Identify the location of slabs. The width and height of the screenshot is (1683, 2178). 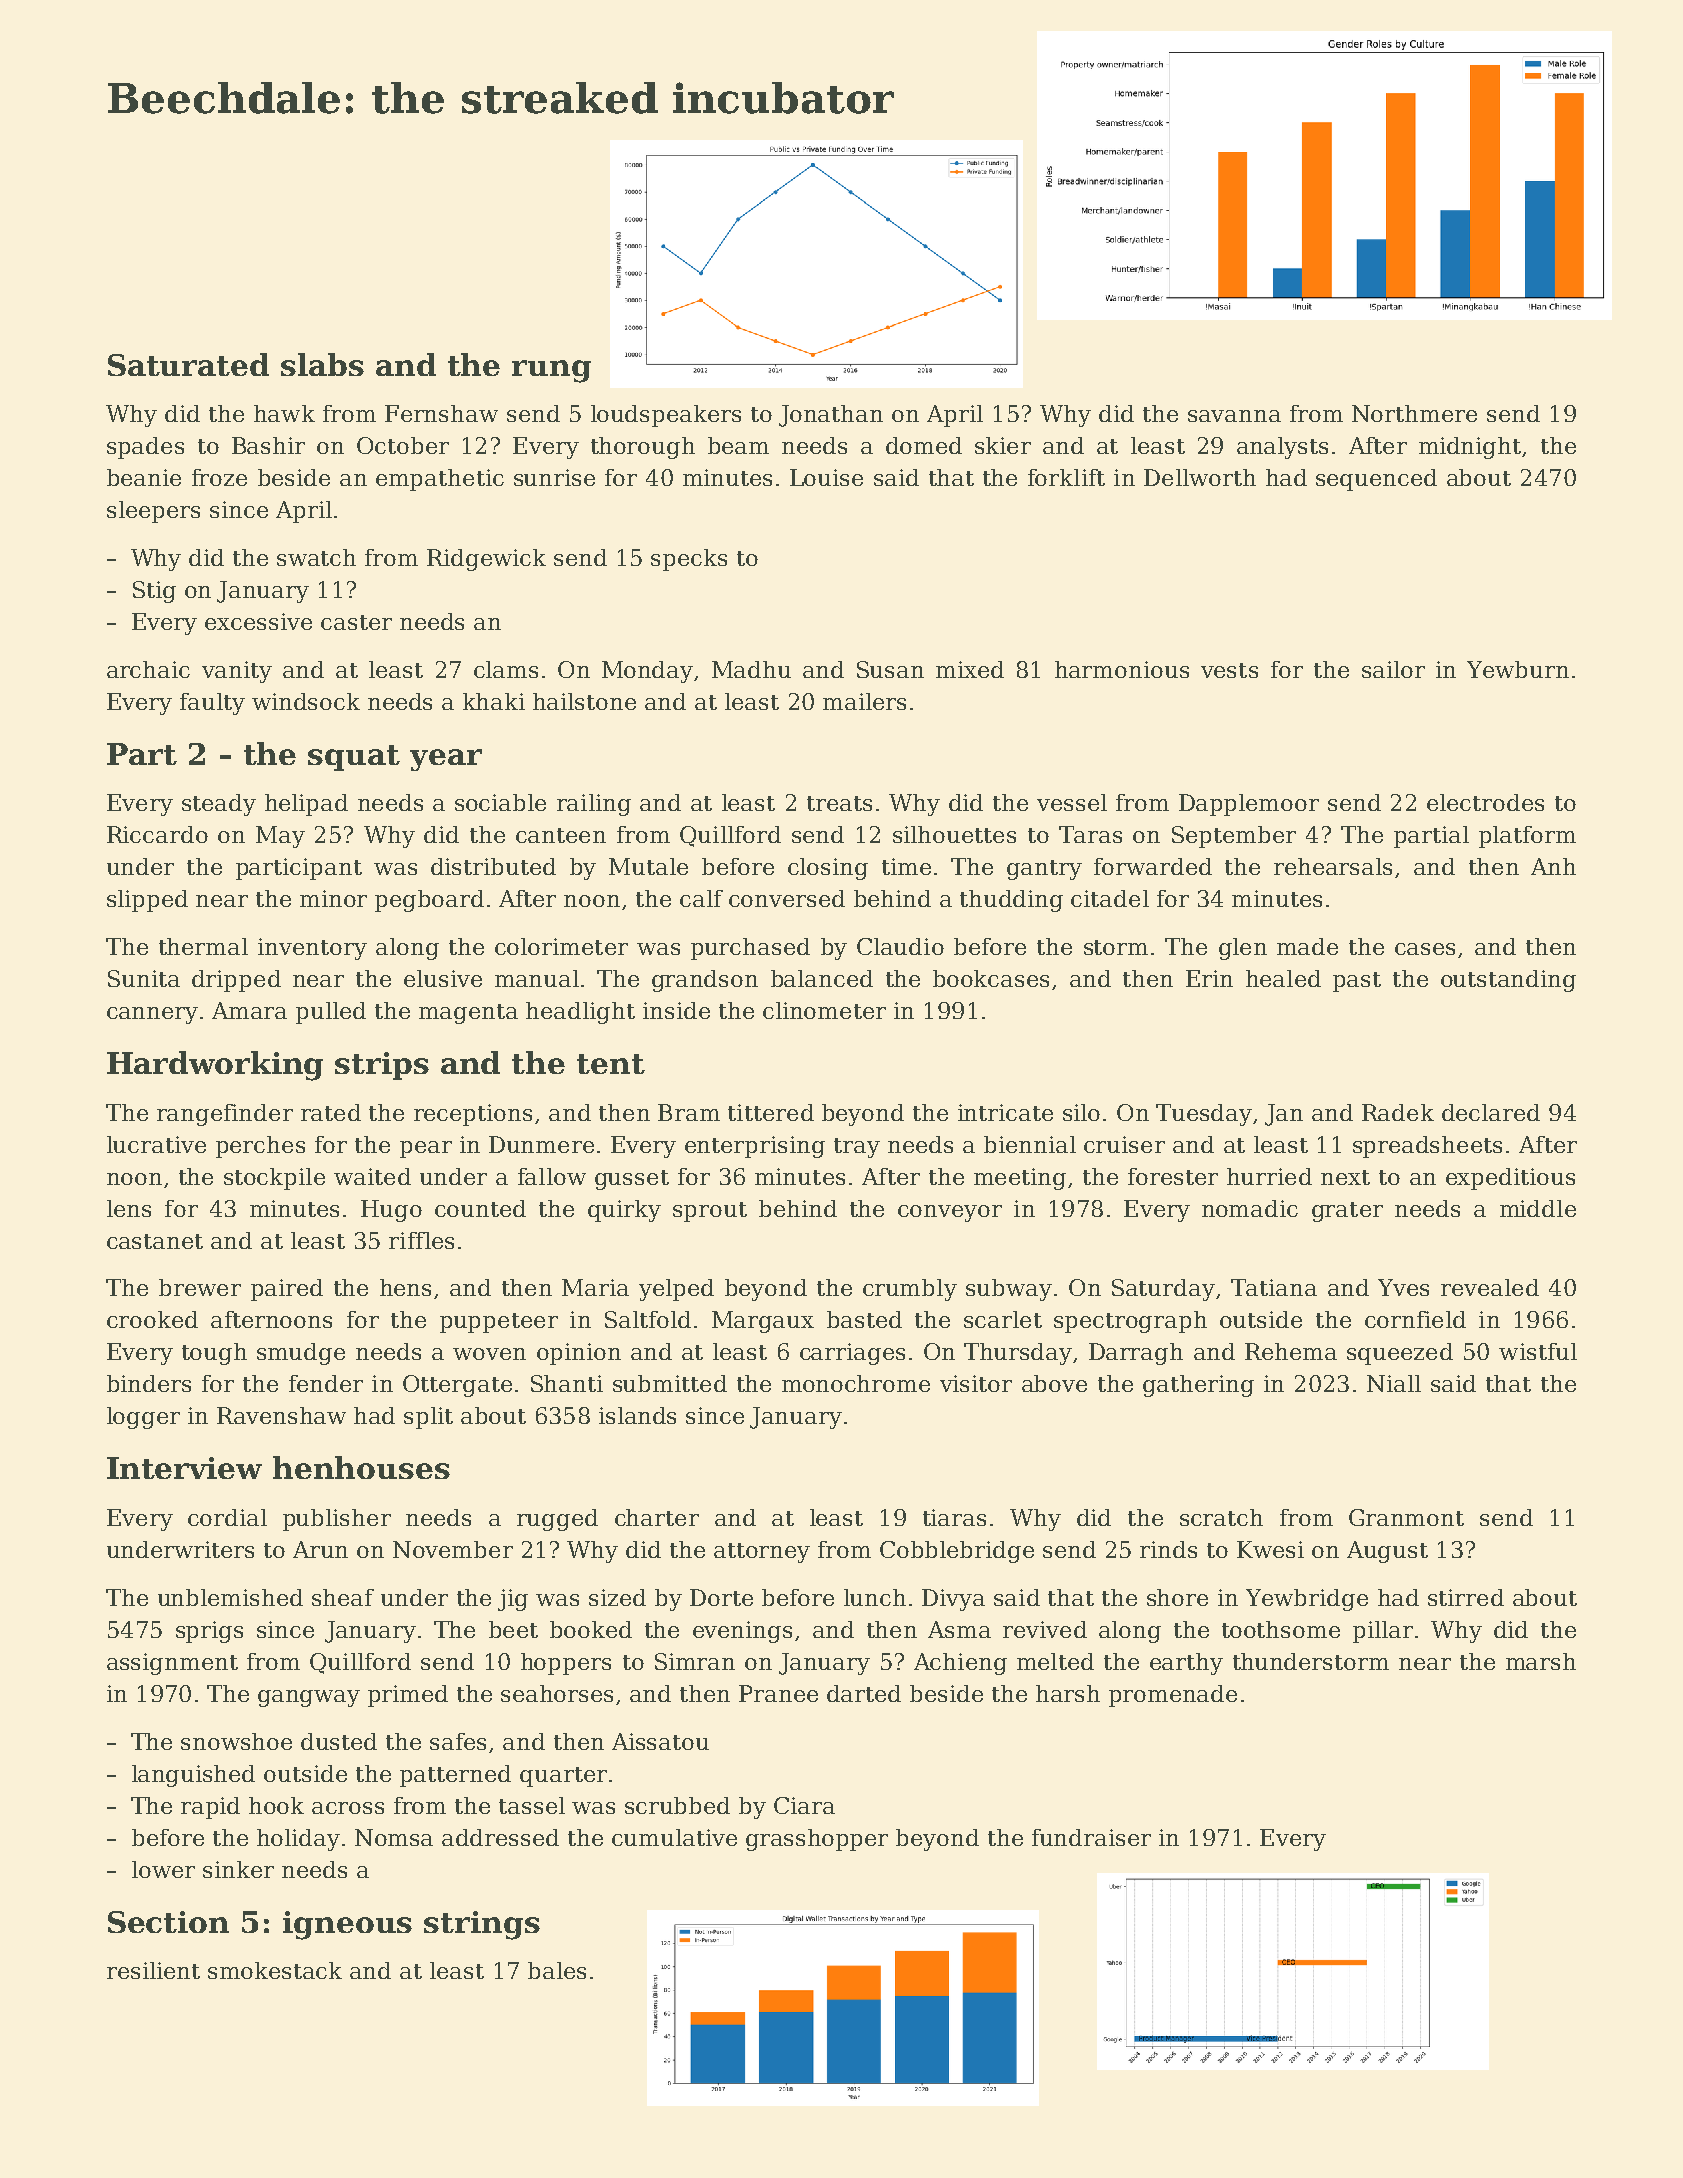
(322, 364).
